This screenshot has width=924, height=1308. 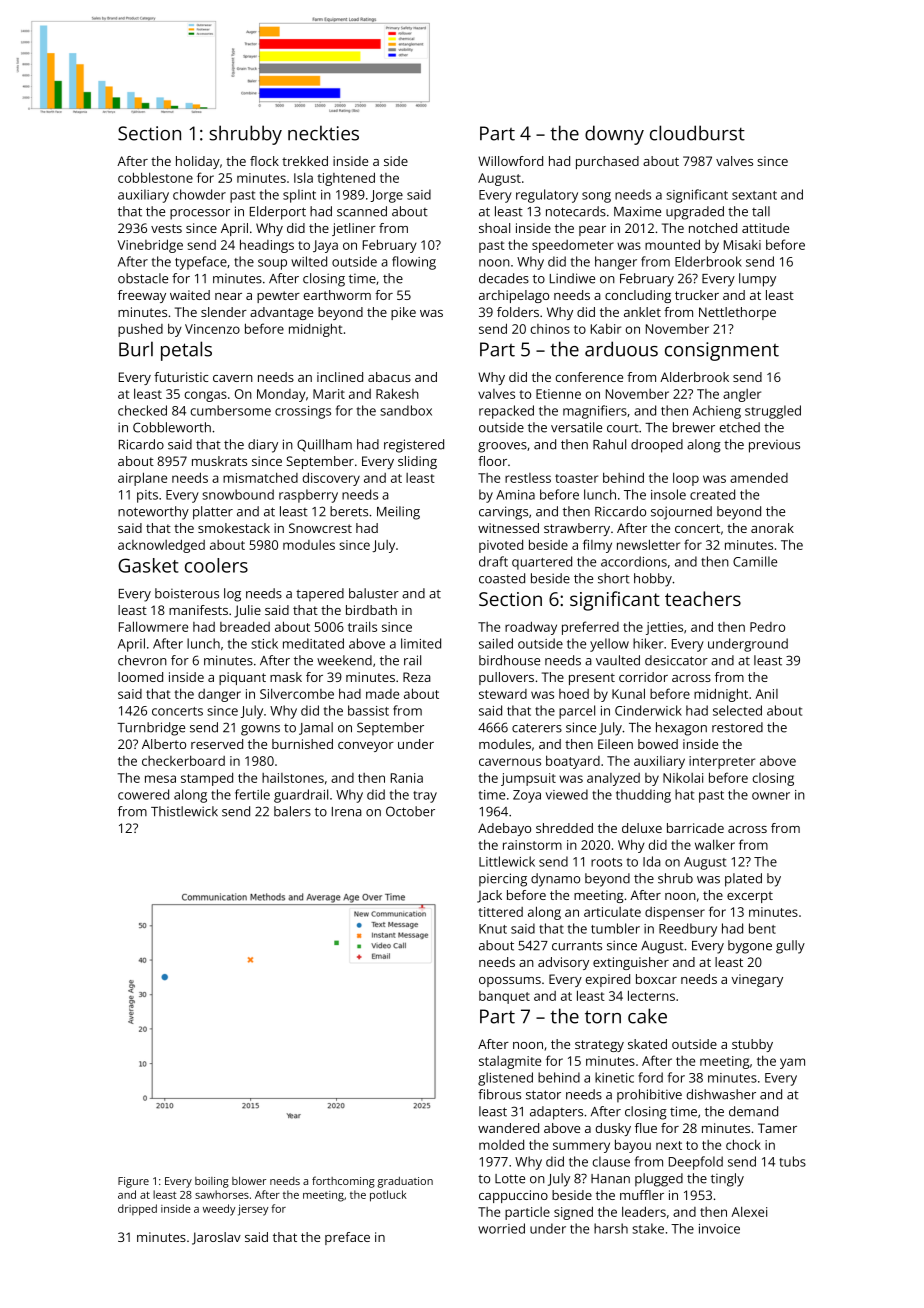 I want to click on jetties, so click(x=664, y=628).
